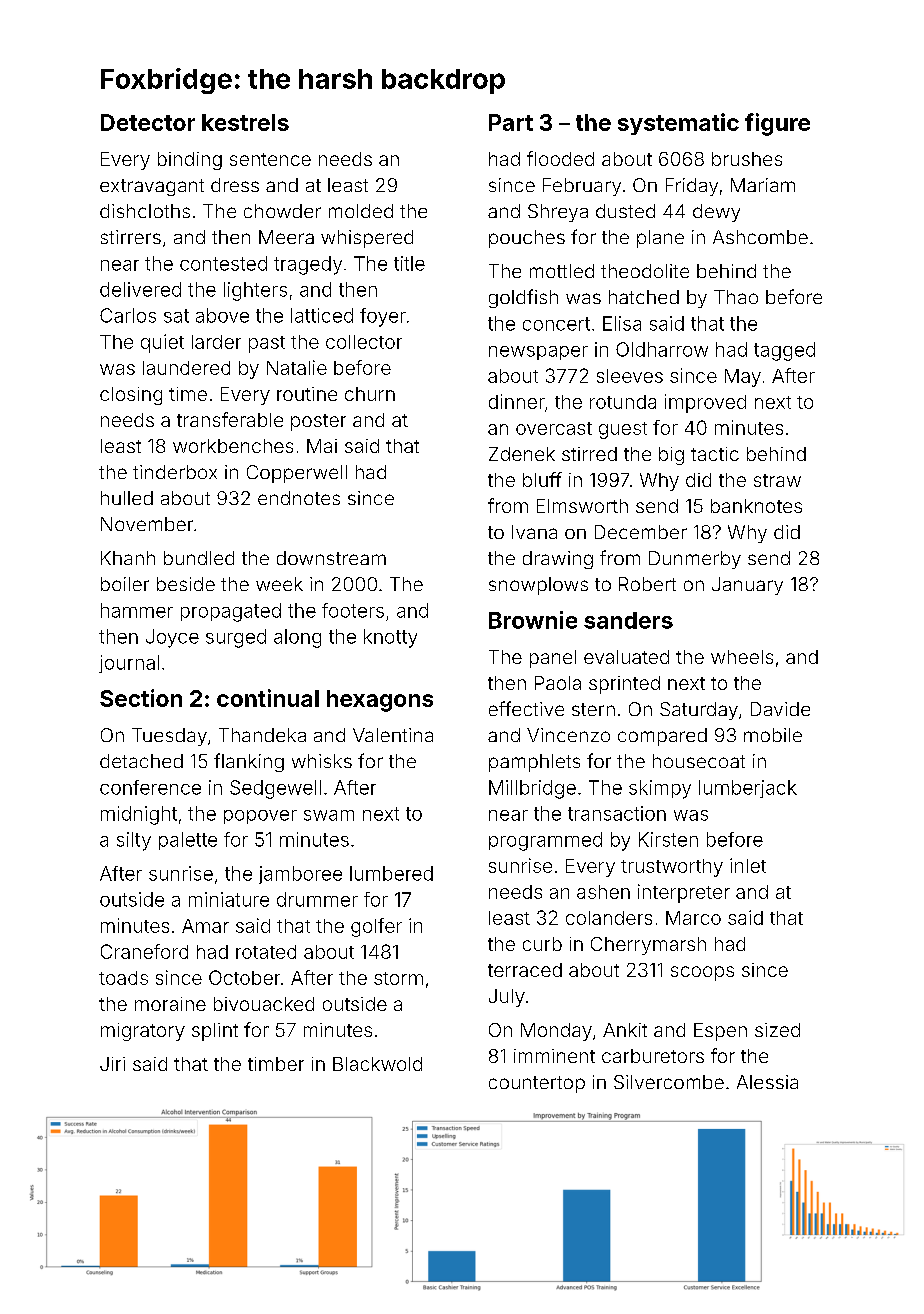 Image resolution: width=924 pixels, height=1314 pixels. I want to click on Part, so click(511, 122).
